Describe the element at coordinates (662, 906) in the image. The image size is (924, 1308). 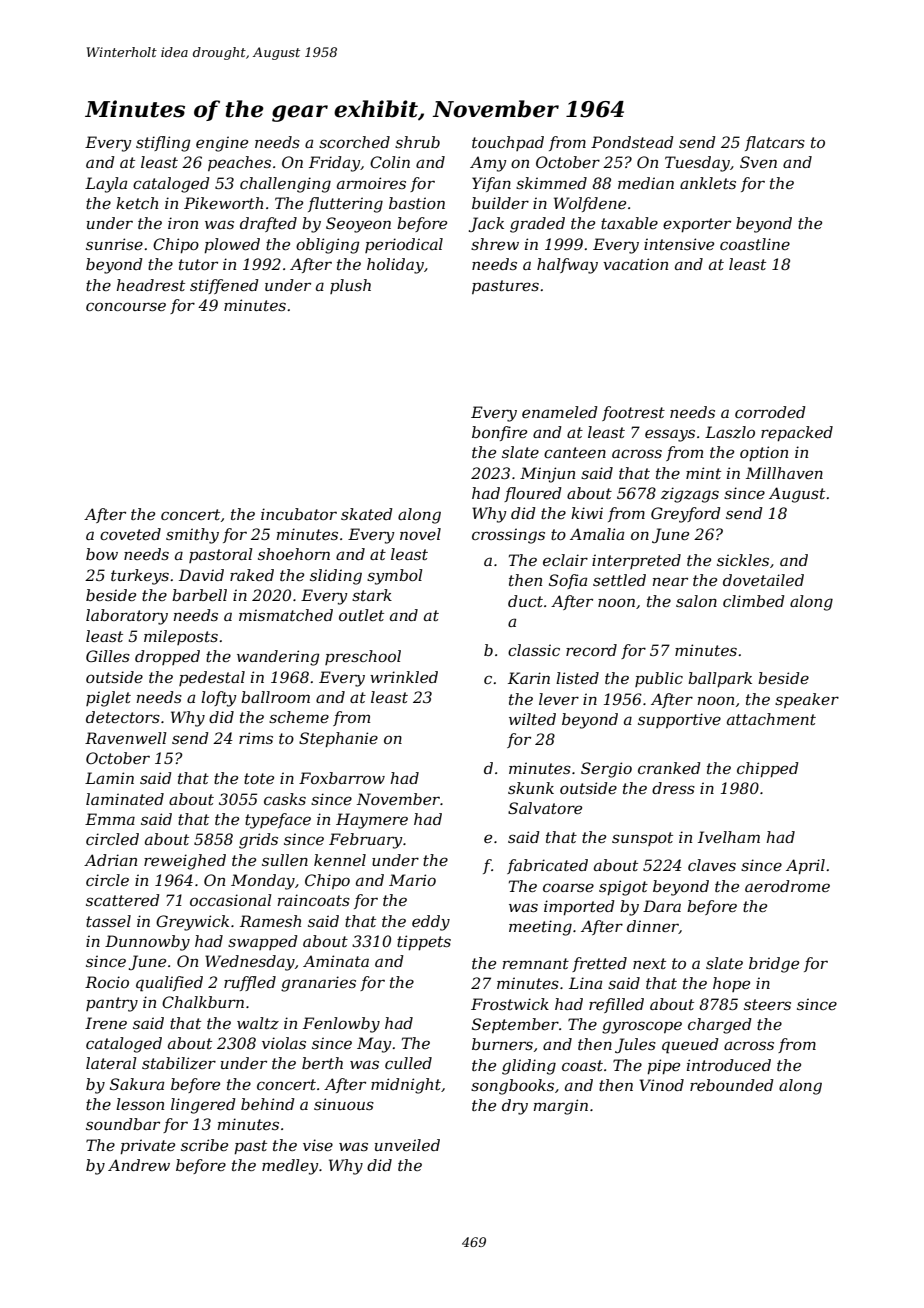
I see `Dara` at that location.
